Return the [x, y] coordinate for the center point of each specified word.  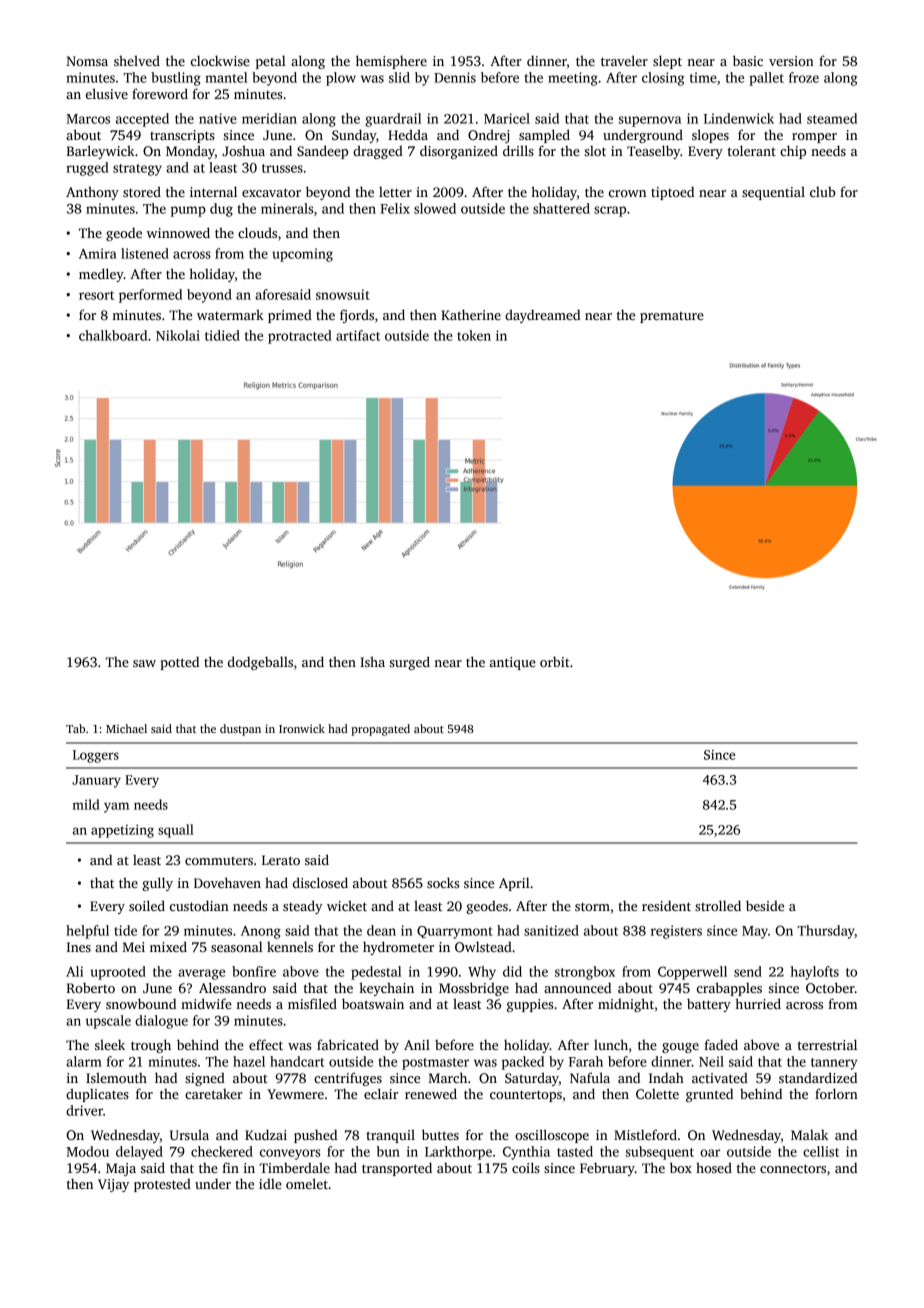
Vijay [113, 1185]
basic [748, 60]
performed [150, 296]
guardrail [393, 120]
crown [627, 193]
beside [765, 905]
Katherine [471, 314]
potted [179, 663]
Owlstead [483, 946]
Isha [372, 661]
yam [116, 807]
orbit [555, 661]
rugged [87, 169]
